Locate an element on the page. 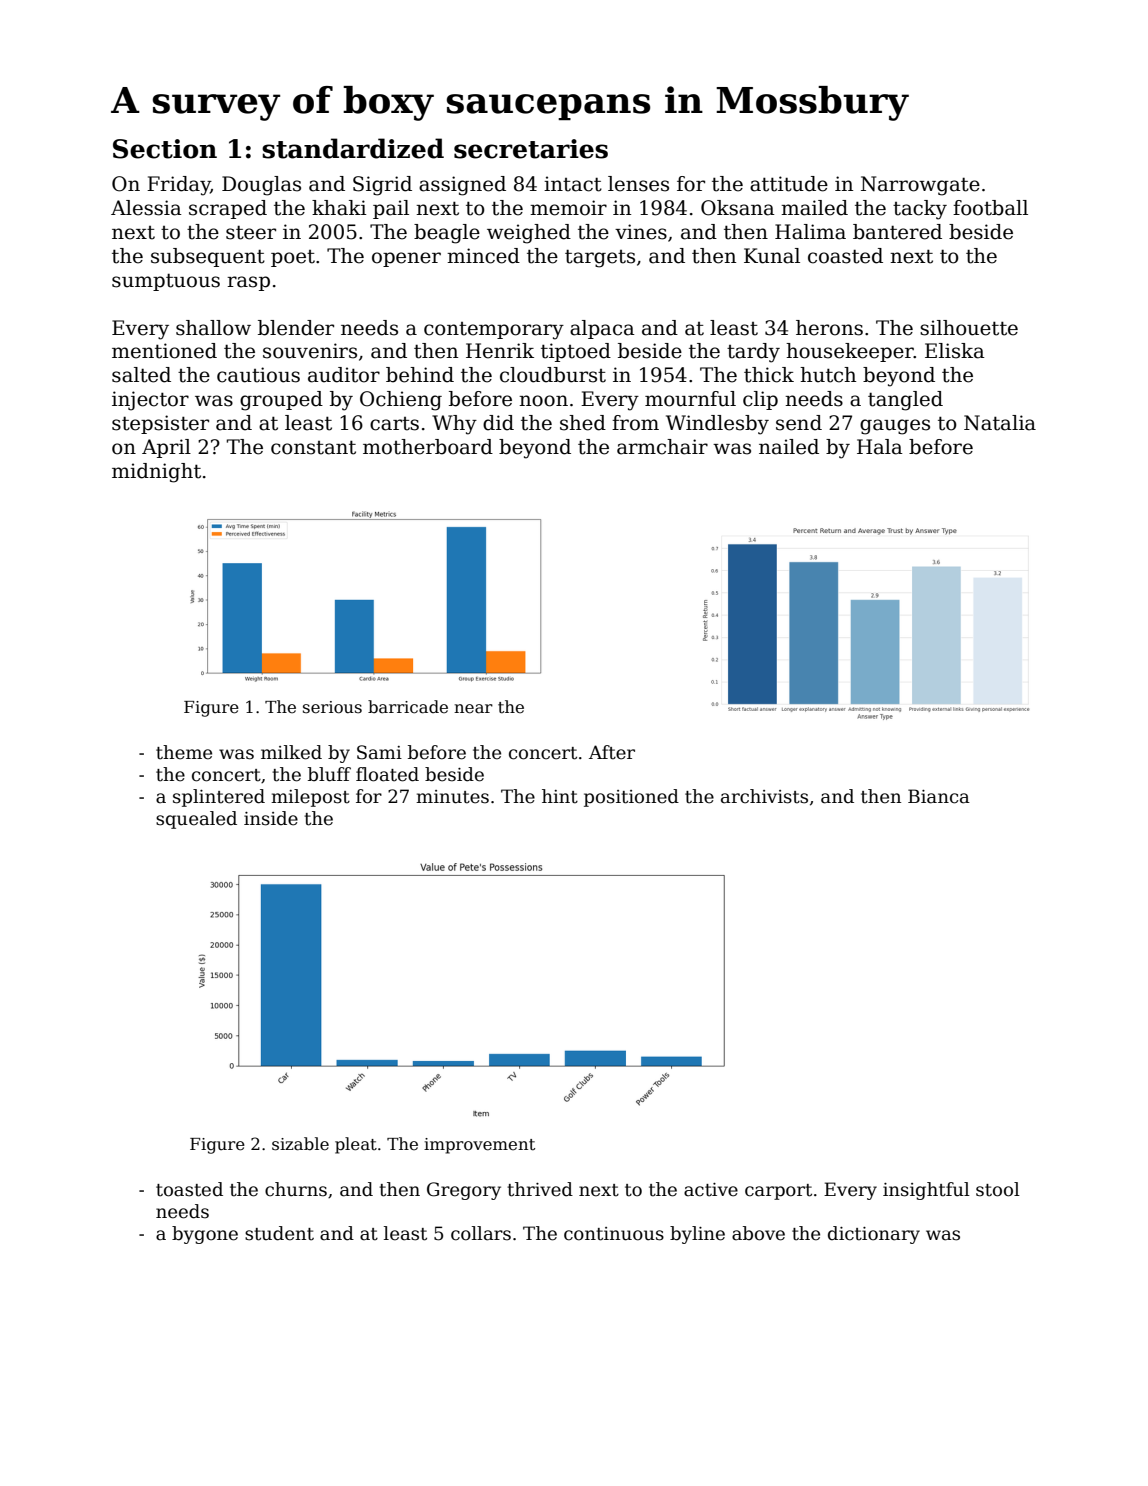  secretaries is located at coordinates (531, 149).
